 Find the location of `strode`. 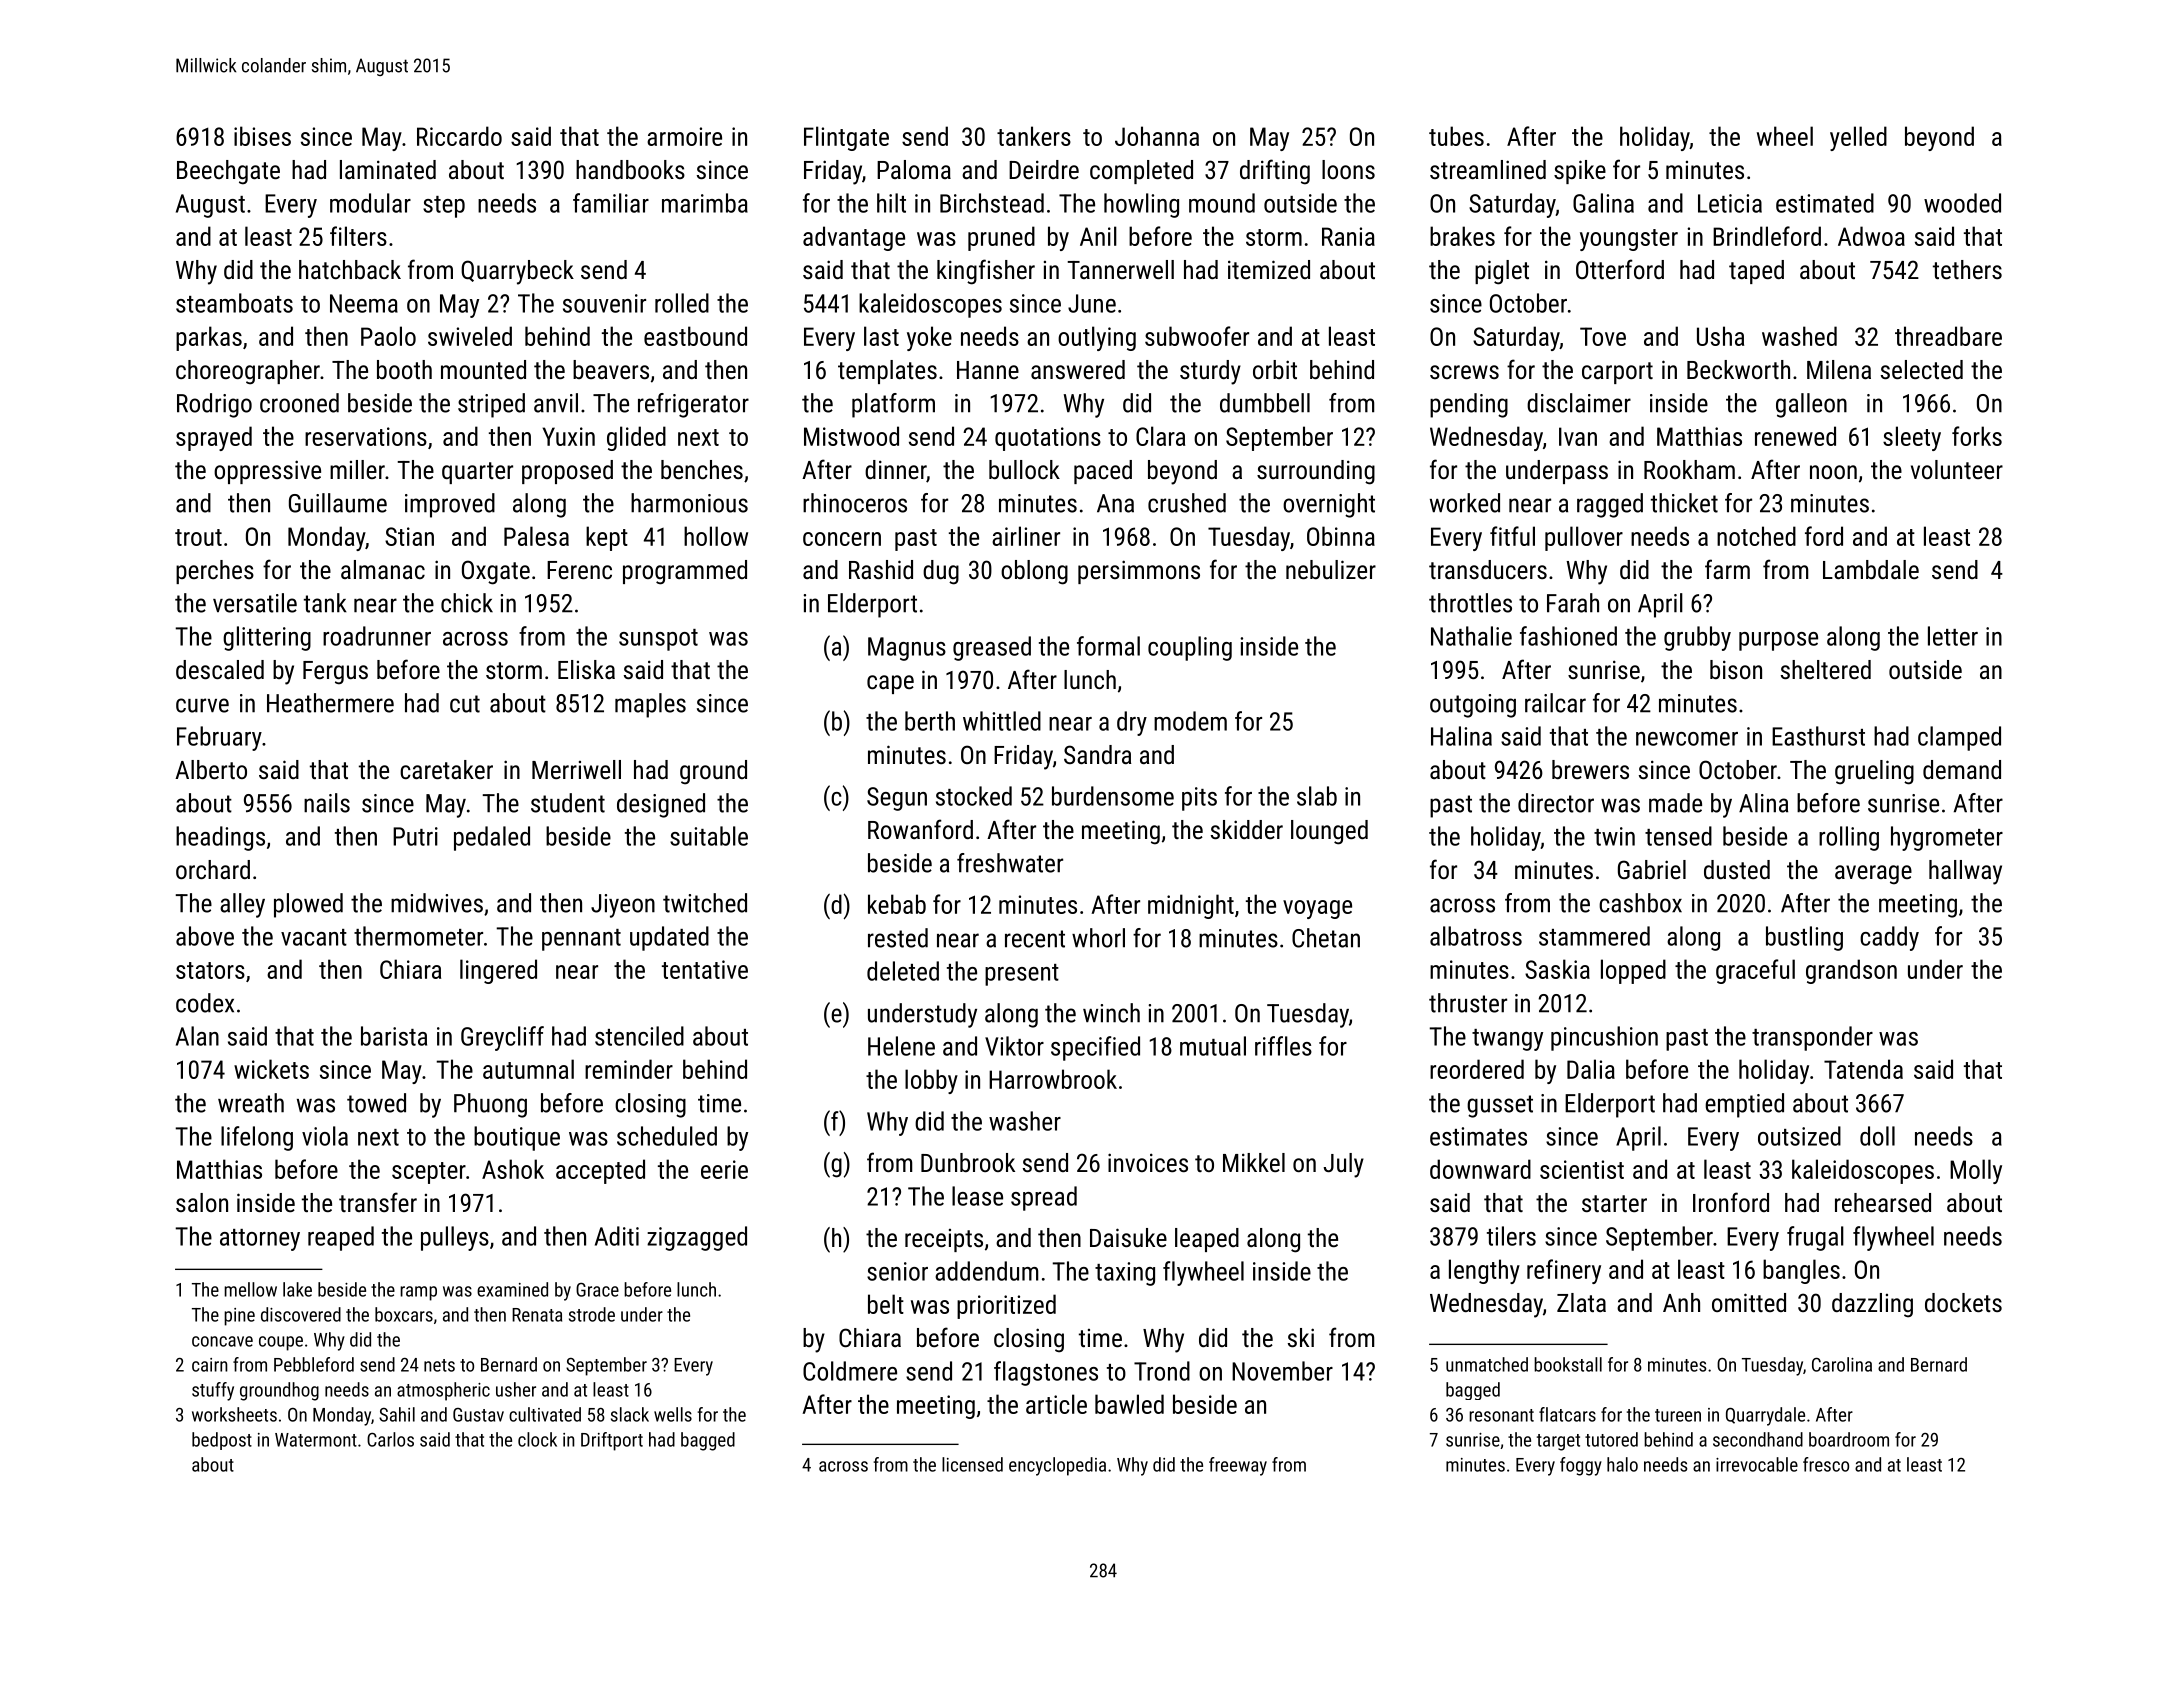

strode is located at coordinates (592, 1314).
